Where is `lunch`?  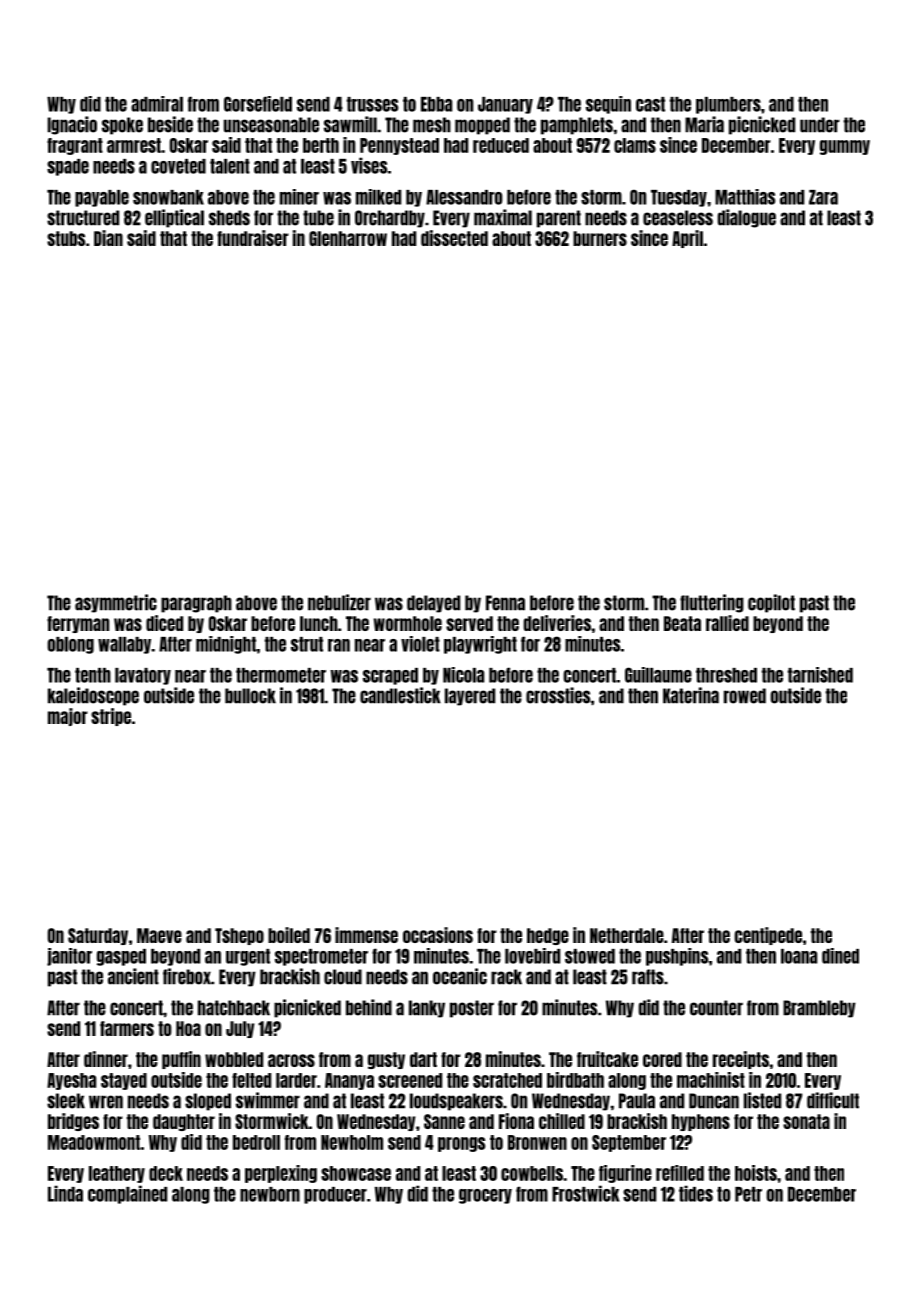 lunch is located at coordinates (319, 623).
